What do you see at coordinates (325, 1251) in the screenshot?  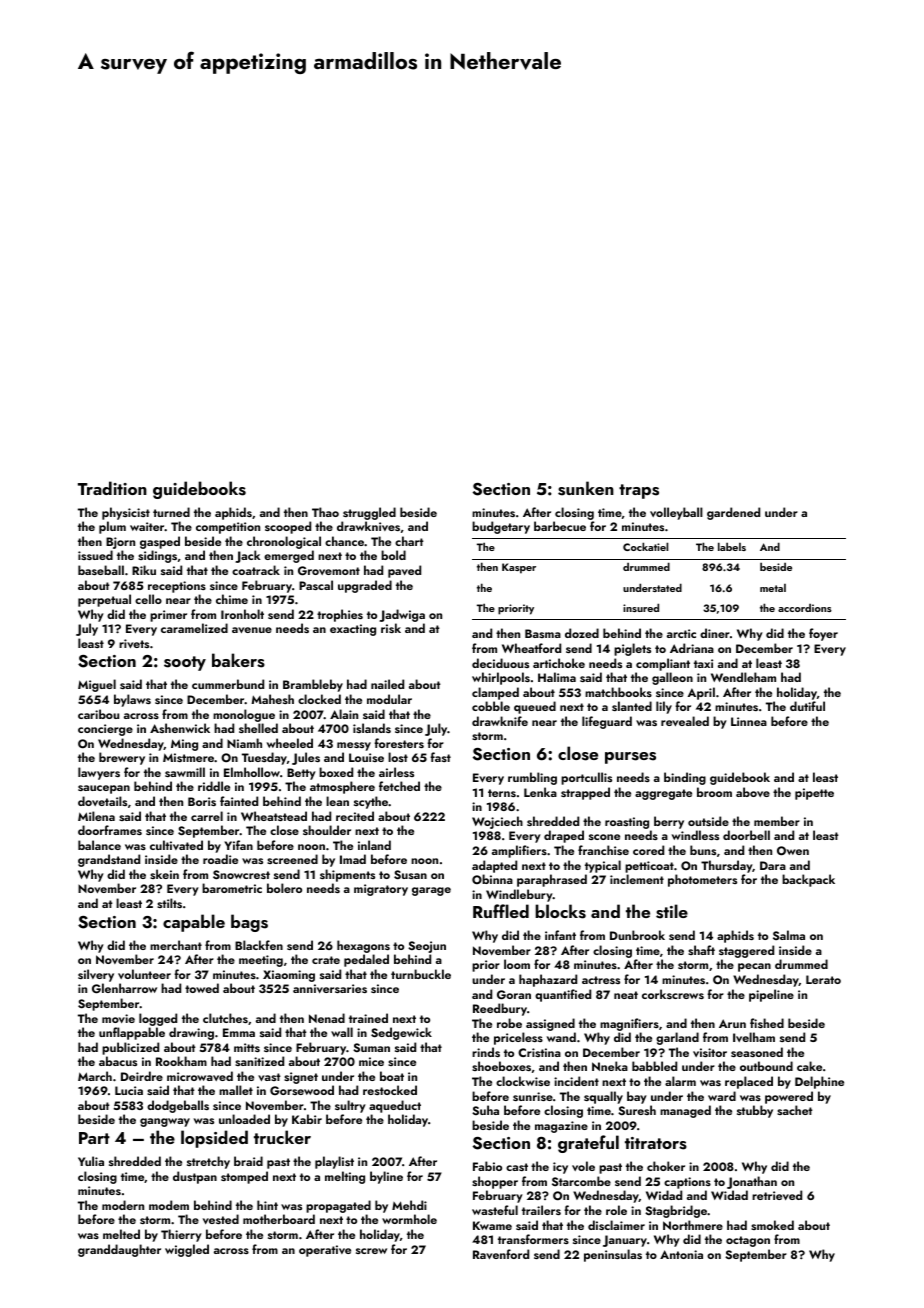 I see `operative` at bounding box center [325, 1251].
